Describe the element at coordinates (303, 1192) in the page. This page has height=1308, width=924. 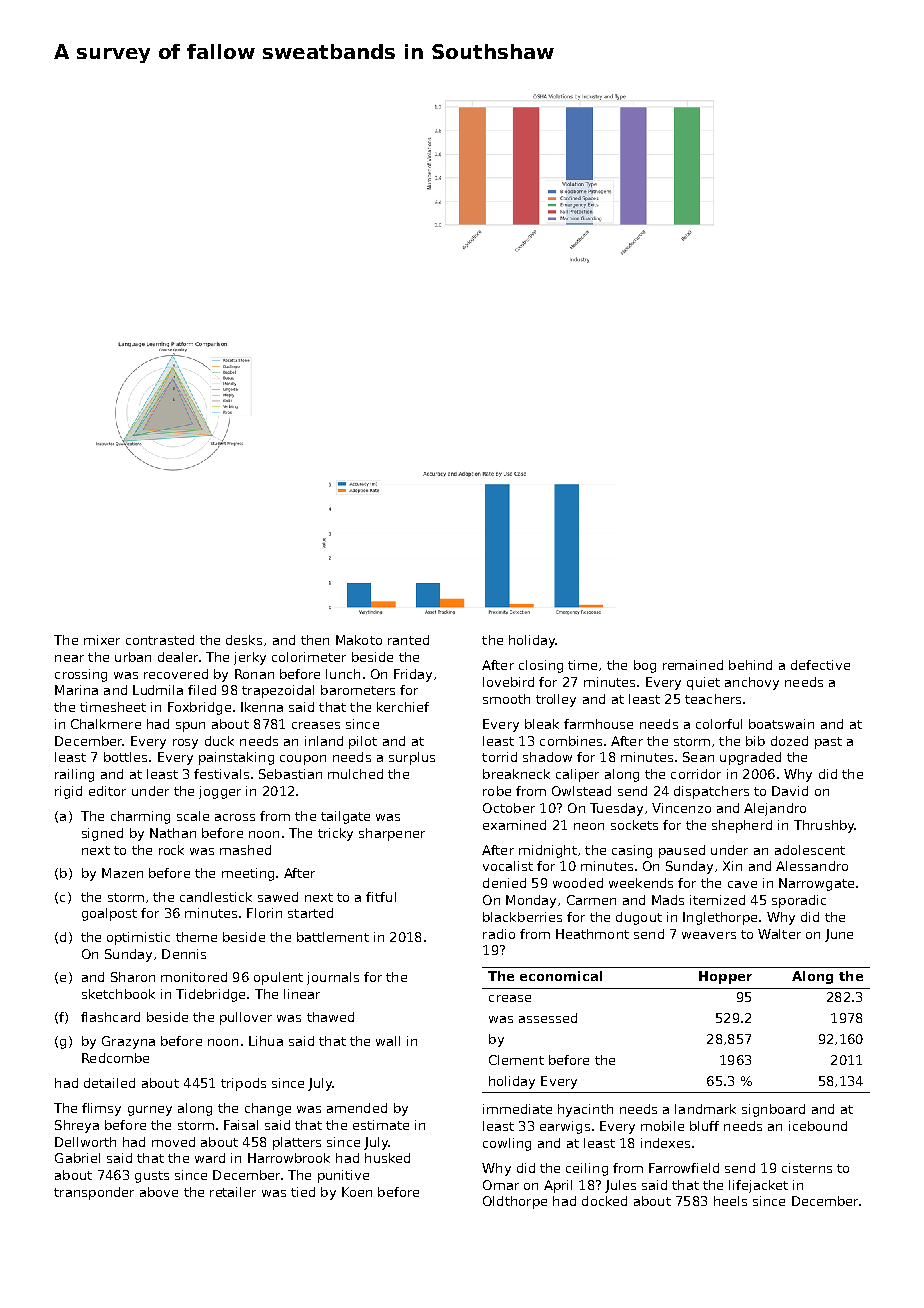
I see `tied` at that location.
